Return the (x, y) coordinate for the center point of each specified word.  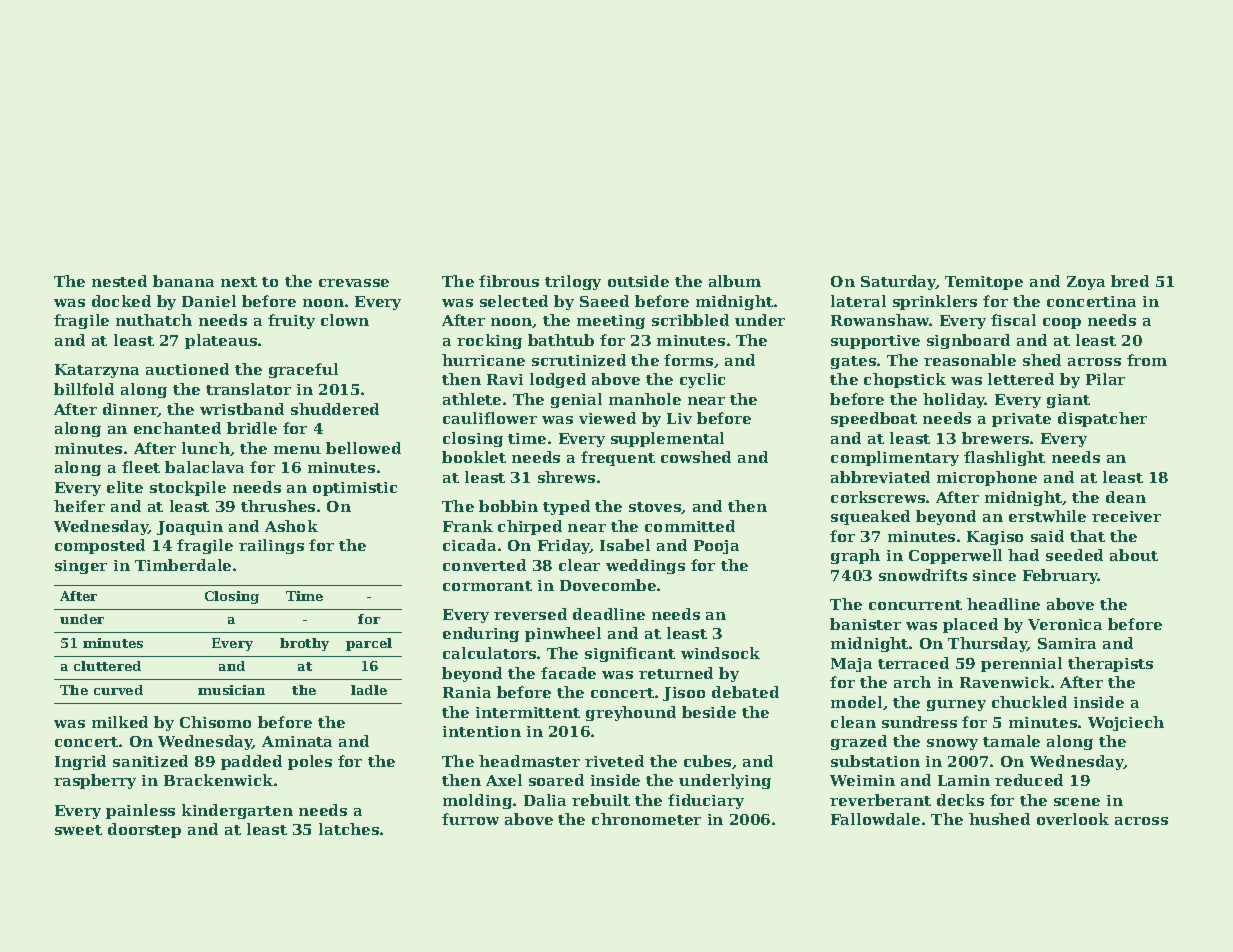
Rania (467, 692)
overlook (1073, 819)
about (1134, 555)
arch (912, 682)
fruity (291, 321)
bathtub (561, 340)
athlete (472, 399)
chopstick (905, 380)
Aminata (297, 741)
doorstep (144, 830)
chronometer (646, 819)
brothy (304, 644)
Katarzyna (97, 371)
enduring (481, 634)
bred (1130, 281)
